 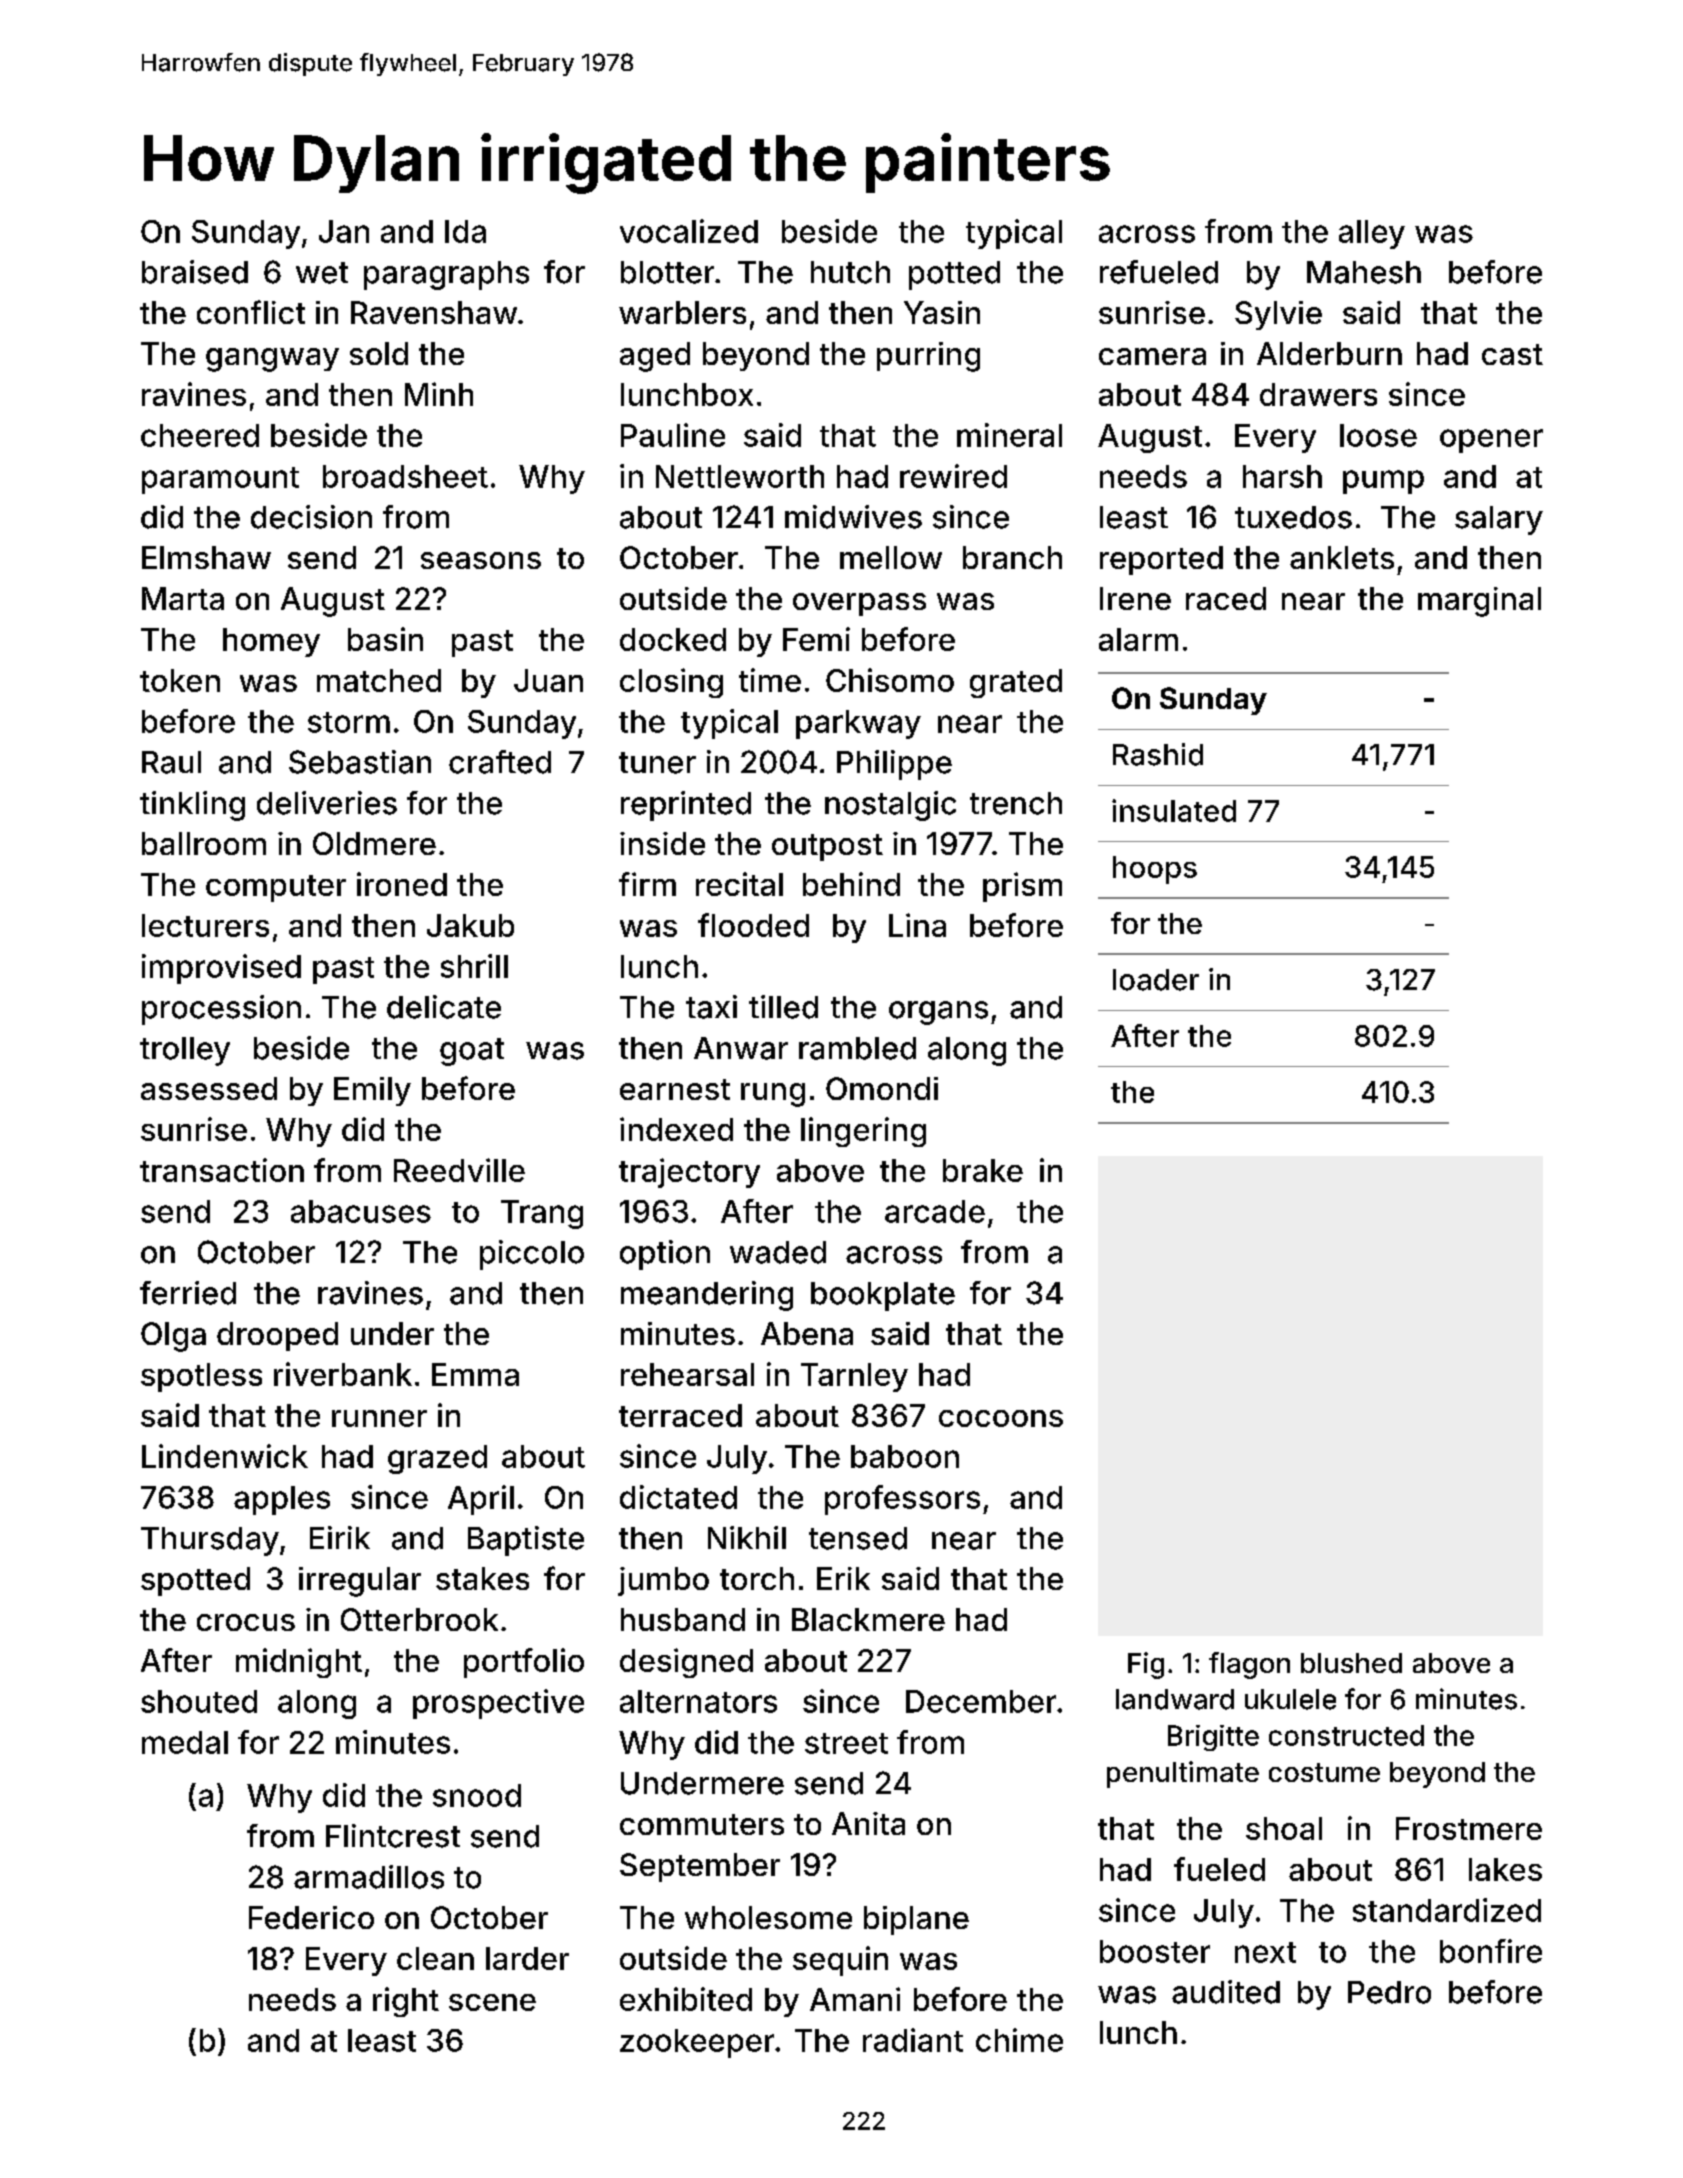 What do you see at coordinates (406, 2002) in the page?
I see `right` at bounding box center [406, 2002].
